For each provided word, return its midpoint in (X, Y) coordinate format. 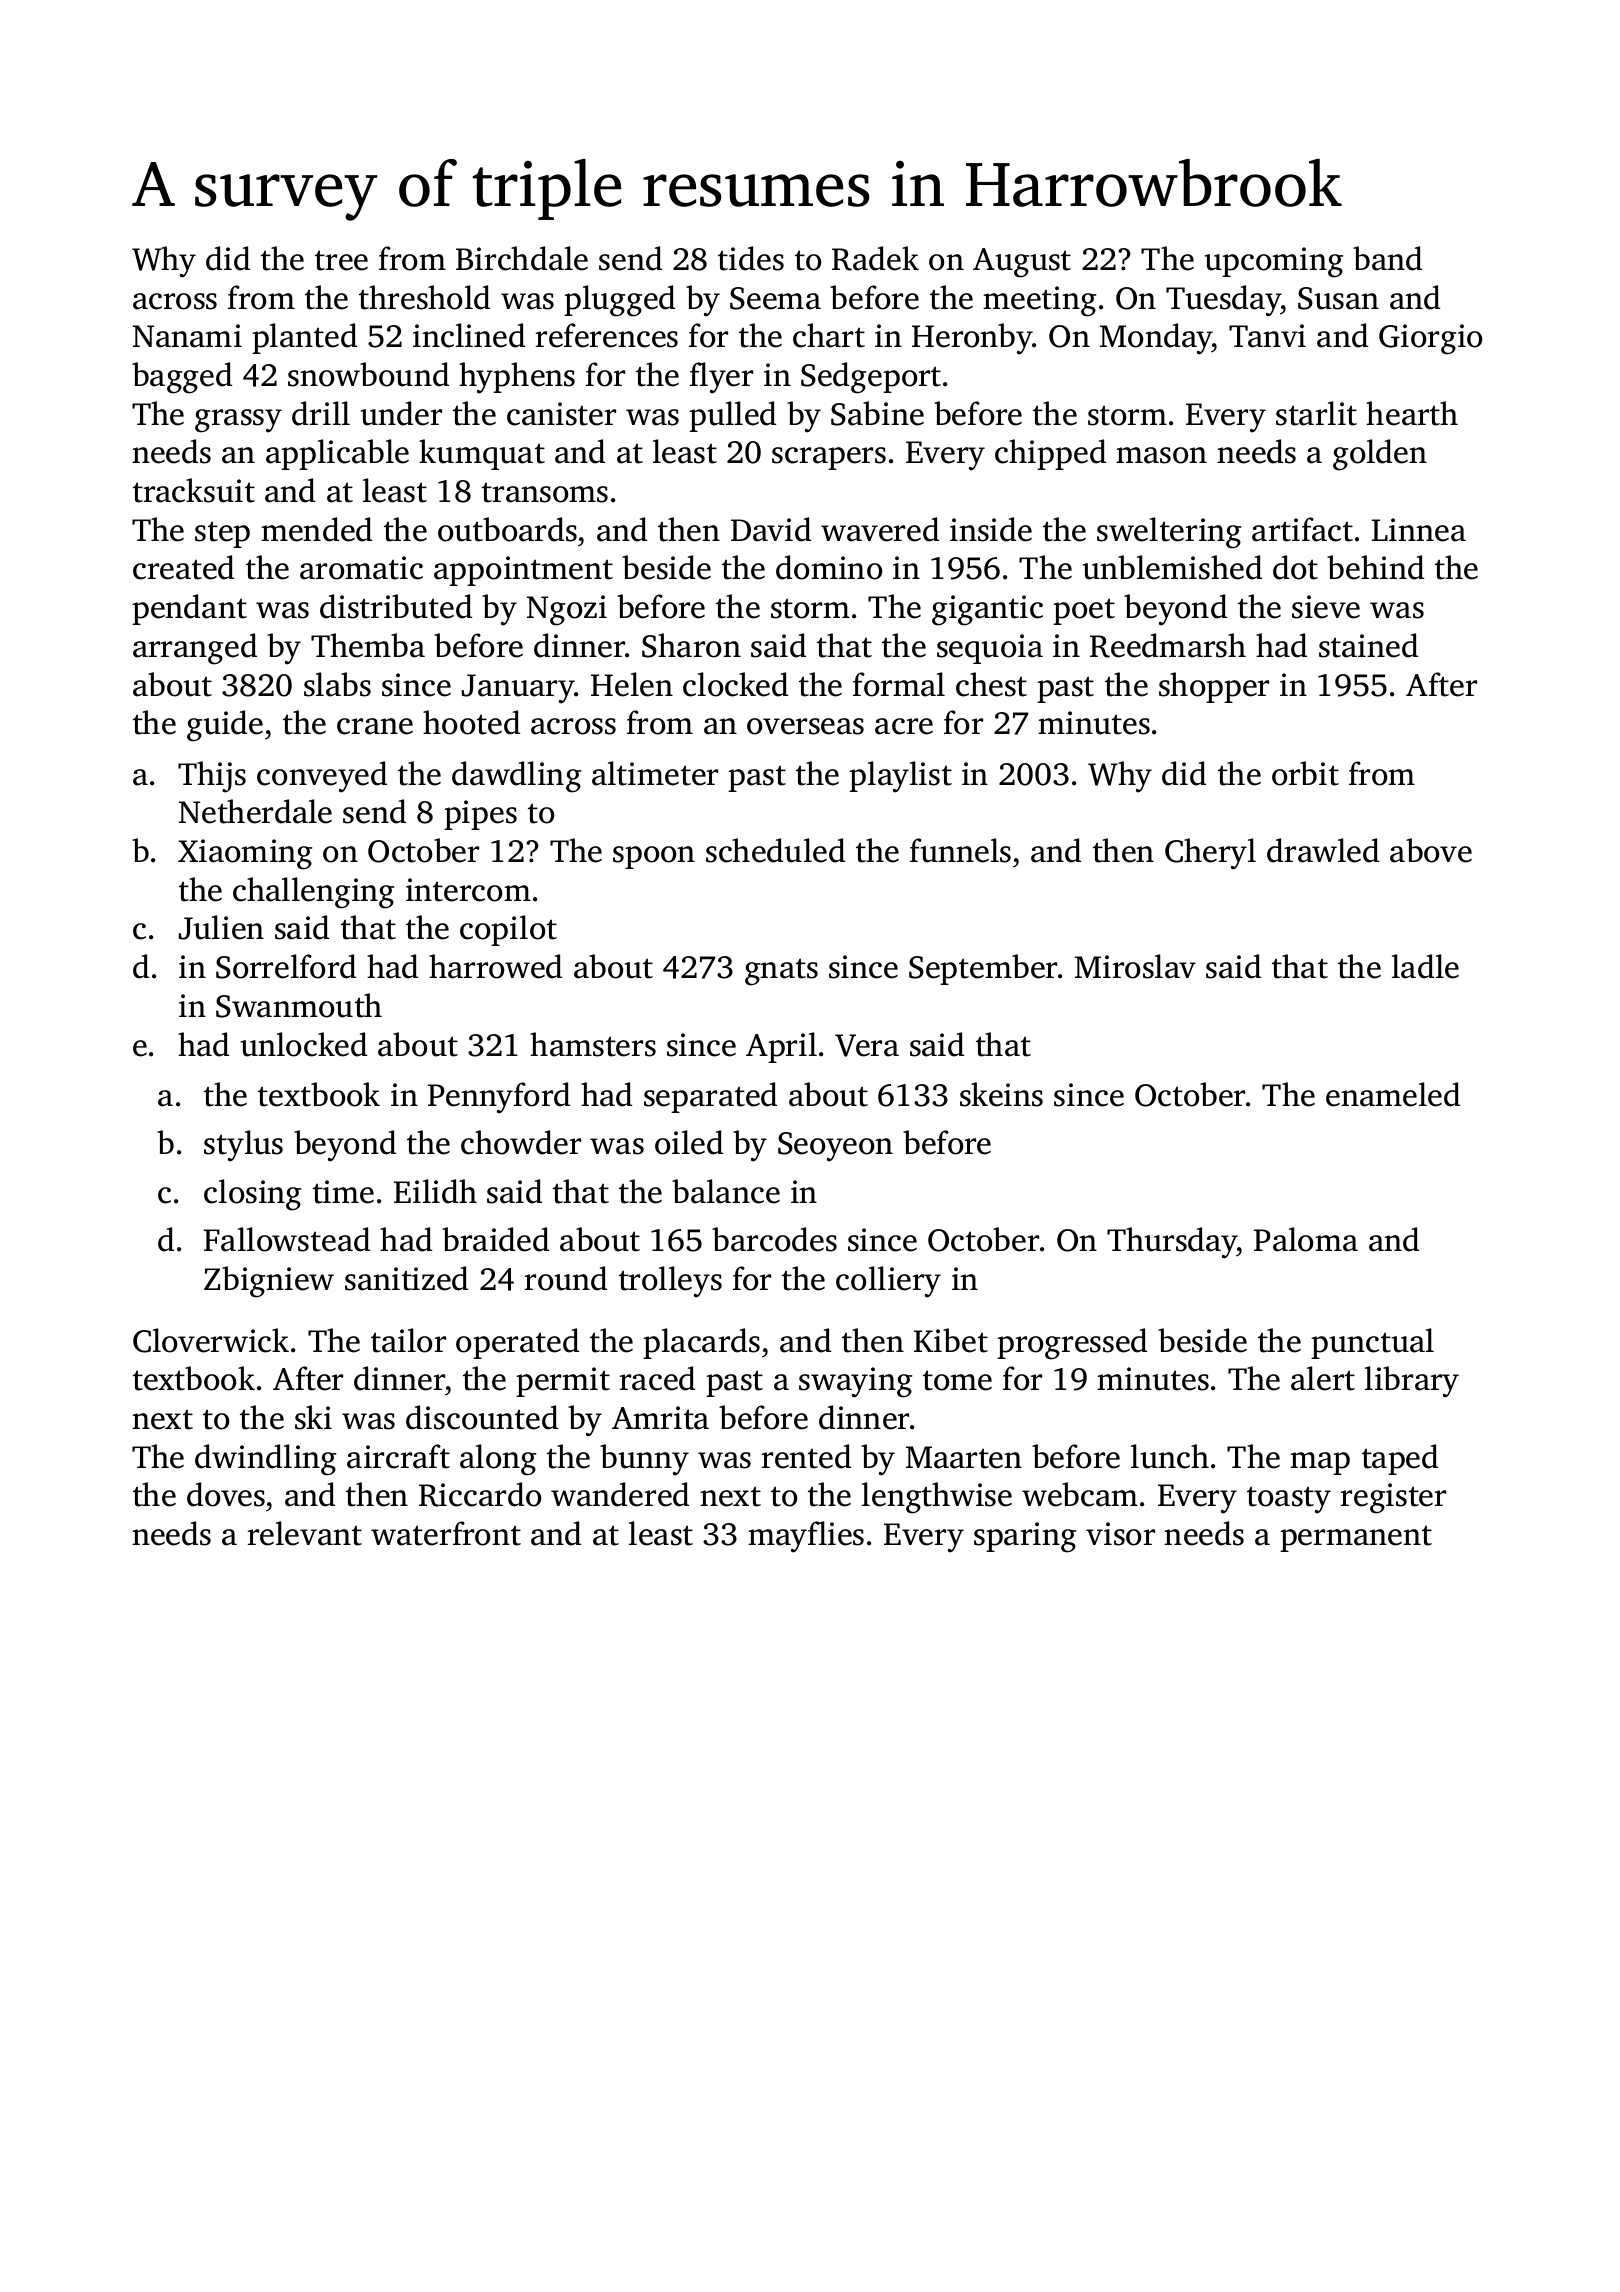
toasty (1289, 1500)
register (1393, 1498)
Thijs (212, 777)
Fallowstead (287, 1239)
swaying (855, 1382)
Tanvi (1267, 336)
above (1431, 850)
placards (701, 1343)
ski (313, 1417)
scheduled (775, 850)
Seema (775, 298)
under (401, 413)
